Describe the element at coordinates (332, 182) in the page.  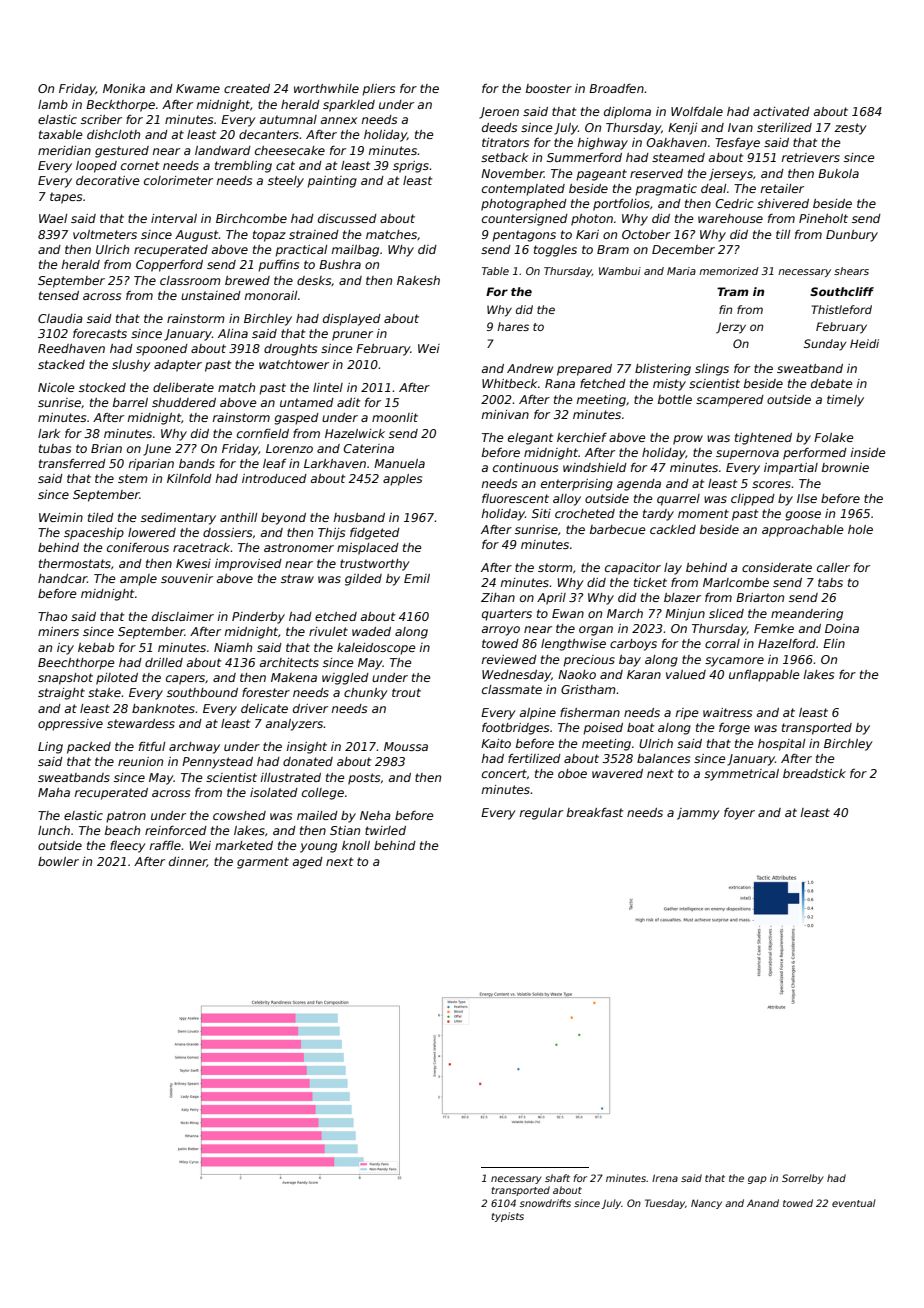
I see `painting` at that location.
